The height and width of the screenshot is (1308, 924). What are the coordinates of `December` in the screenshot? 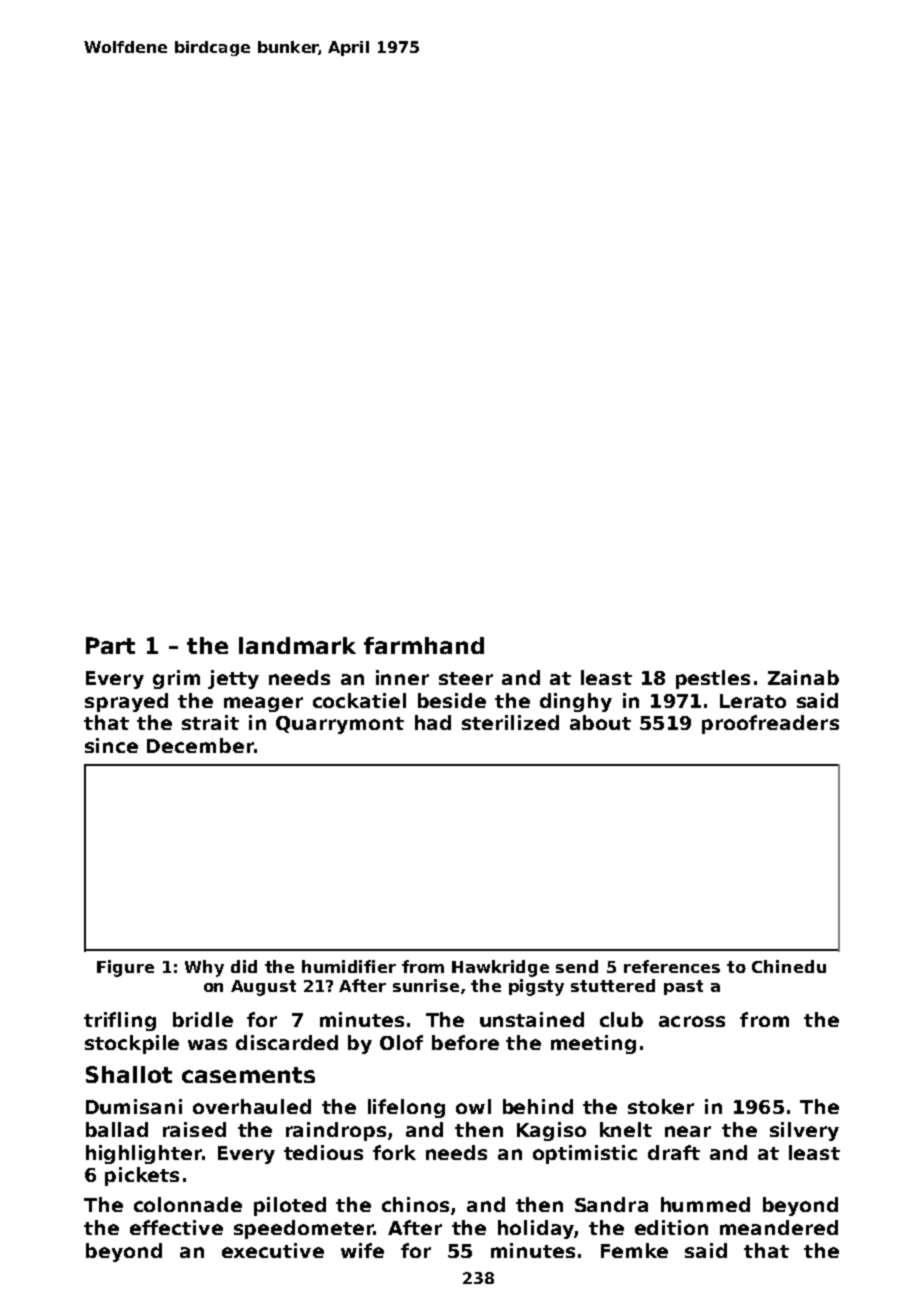 It's located at (200, 745).
